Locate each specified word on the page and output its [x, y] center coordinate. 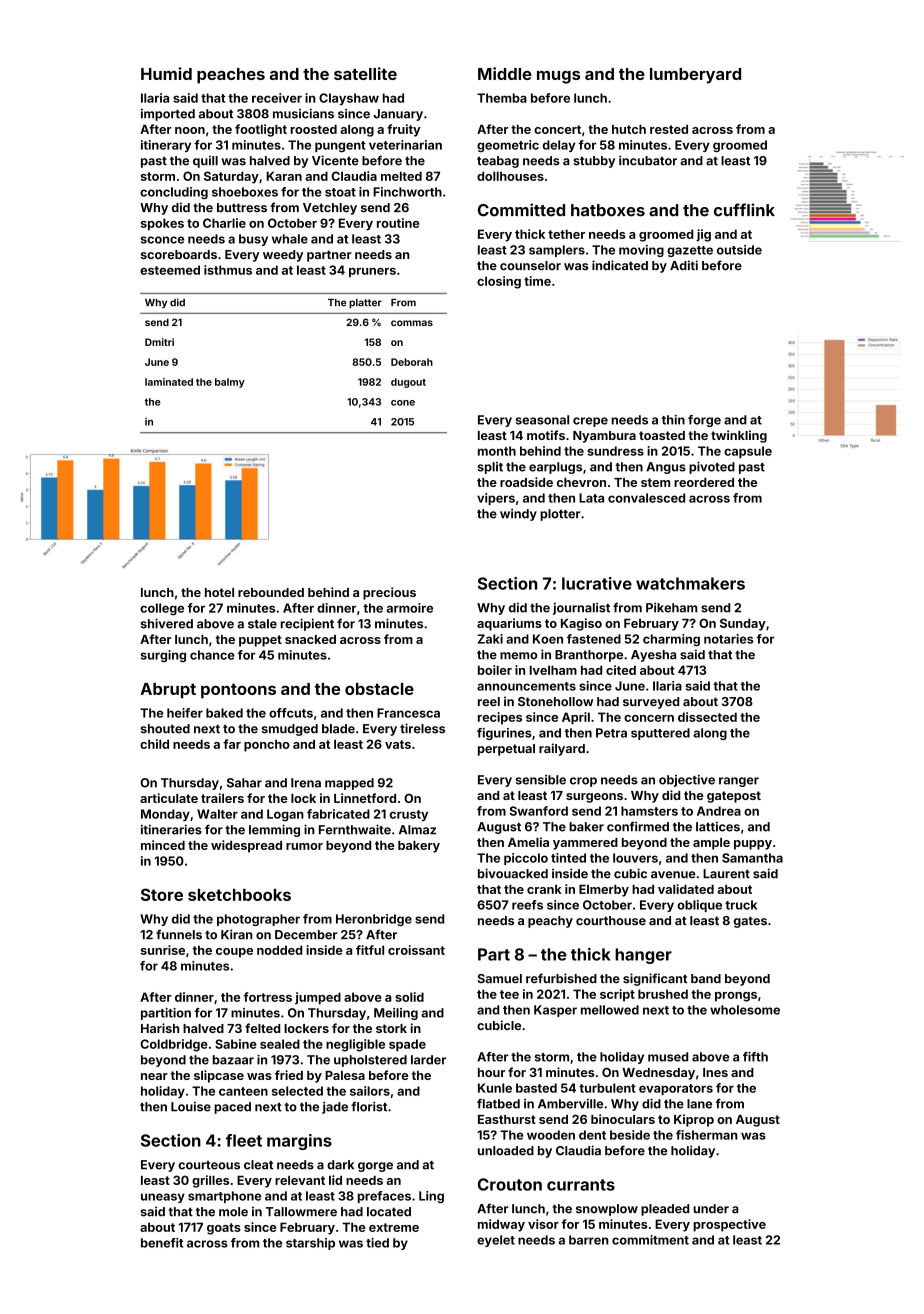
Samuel [499, 978]
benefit [162, 1243]
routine [398, 223]
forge [704, 421]
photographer [258, 920]
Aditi [684, 265]
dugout [408, 383]
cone [403, 403]
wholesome [745, 1010]
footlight [261, 130]
